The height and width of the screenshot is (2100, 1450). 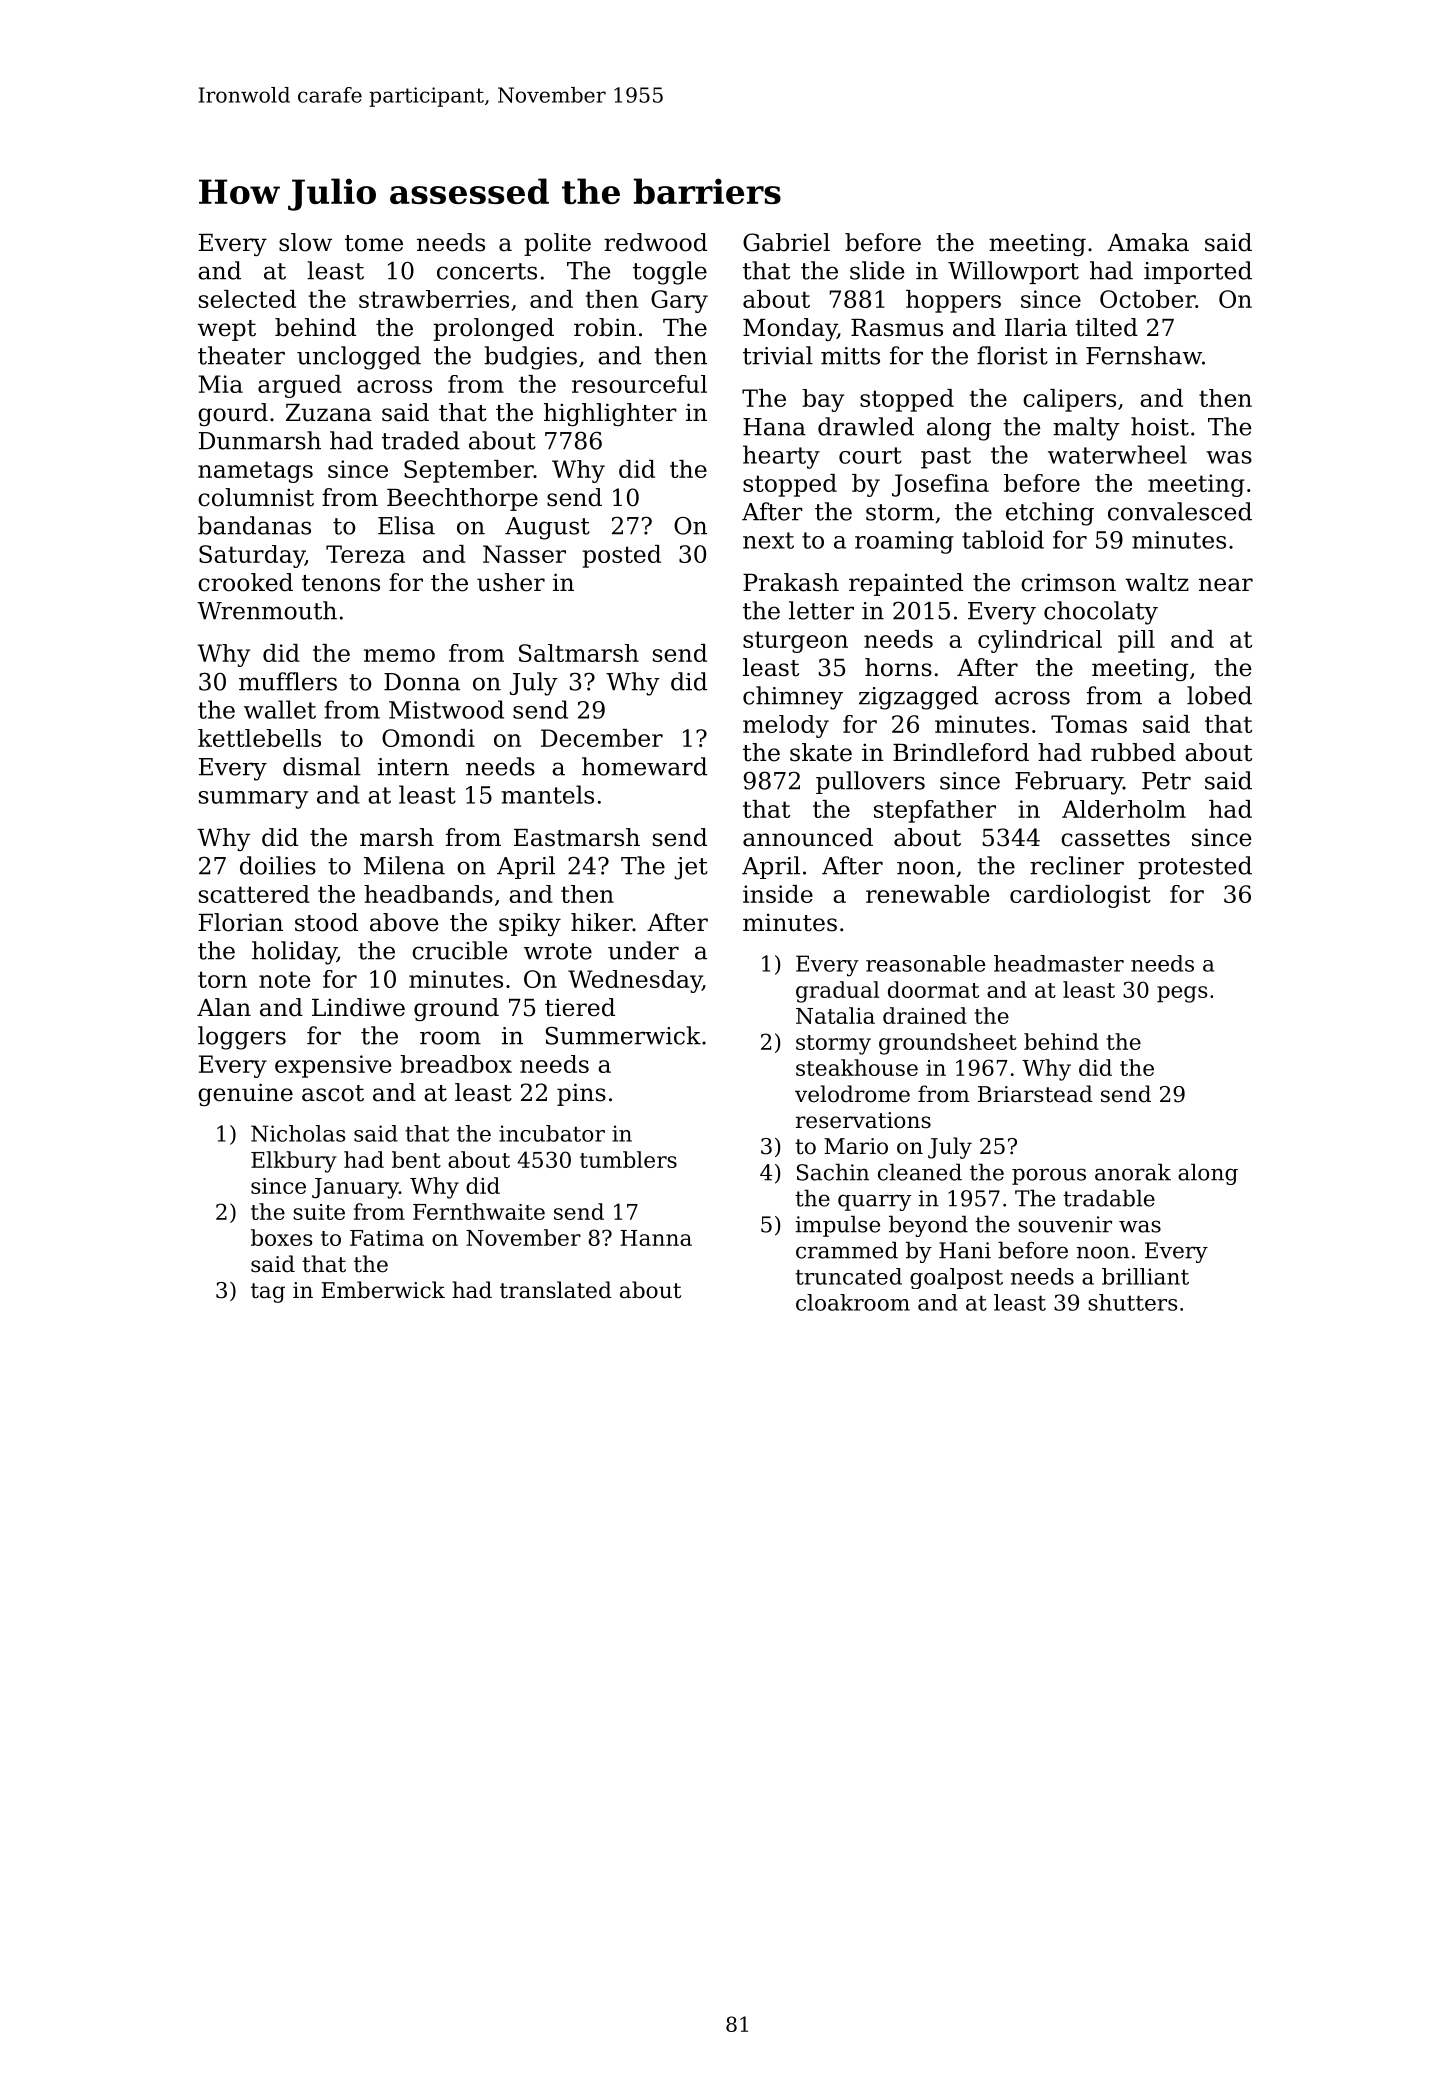 What do you see at coordinates (456, 1064) in the screenshot?
I see `breadbox` at bounding box center [456, 1064].
